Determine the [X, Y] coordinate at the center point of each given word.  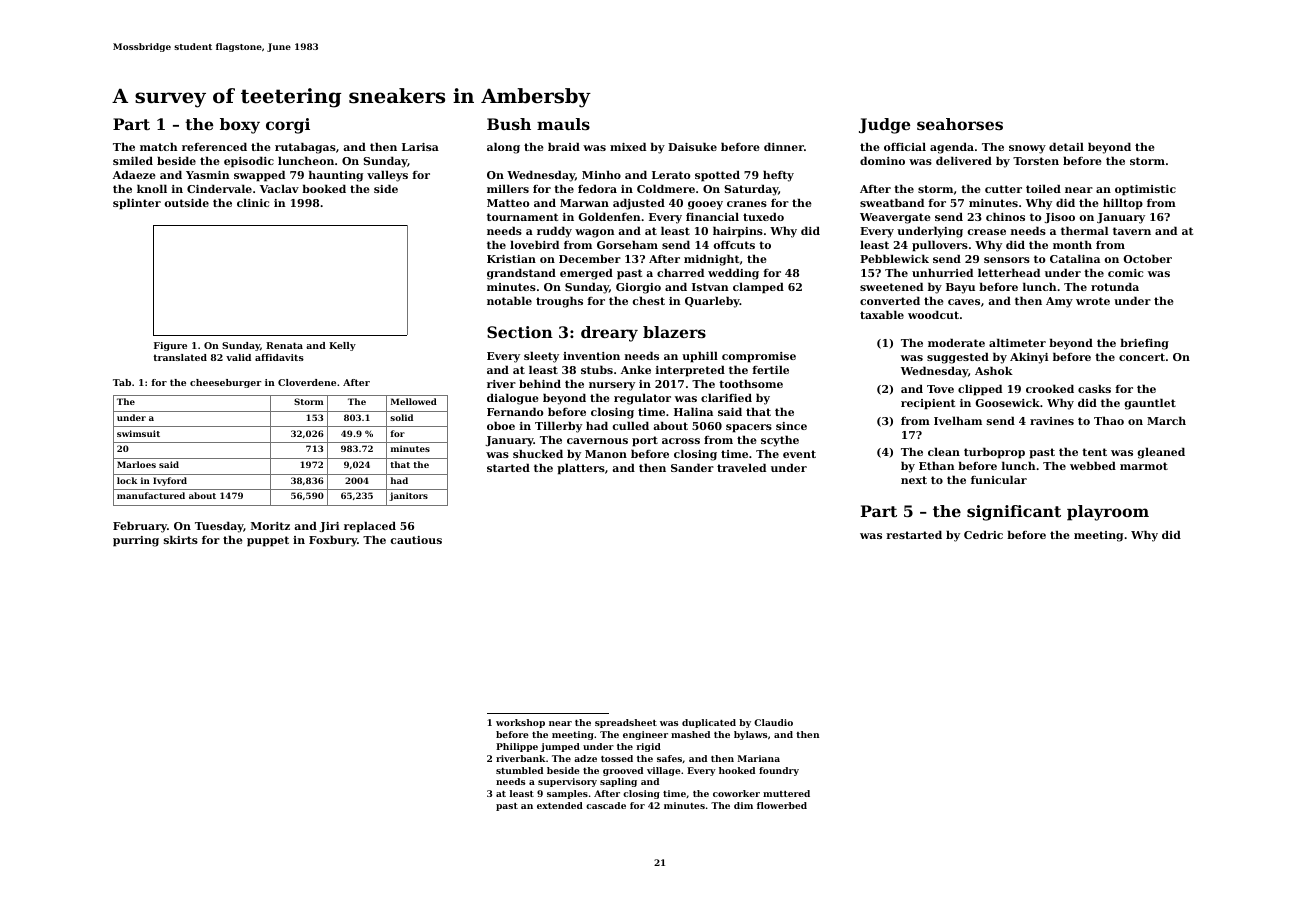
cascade [606, 805]
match [159, 146]
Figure [170, 346]
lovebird [534, 244]
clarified [726, 397]
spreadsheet [626, 723]
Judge [884, 126]
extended [560, 805]
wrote [1093, 301]
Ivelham [958, 420]
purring [136, 541]
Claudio [773, 722]
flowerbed [782, 805]
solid [401, 417]
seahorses [960, 124]
